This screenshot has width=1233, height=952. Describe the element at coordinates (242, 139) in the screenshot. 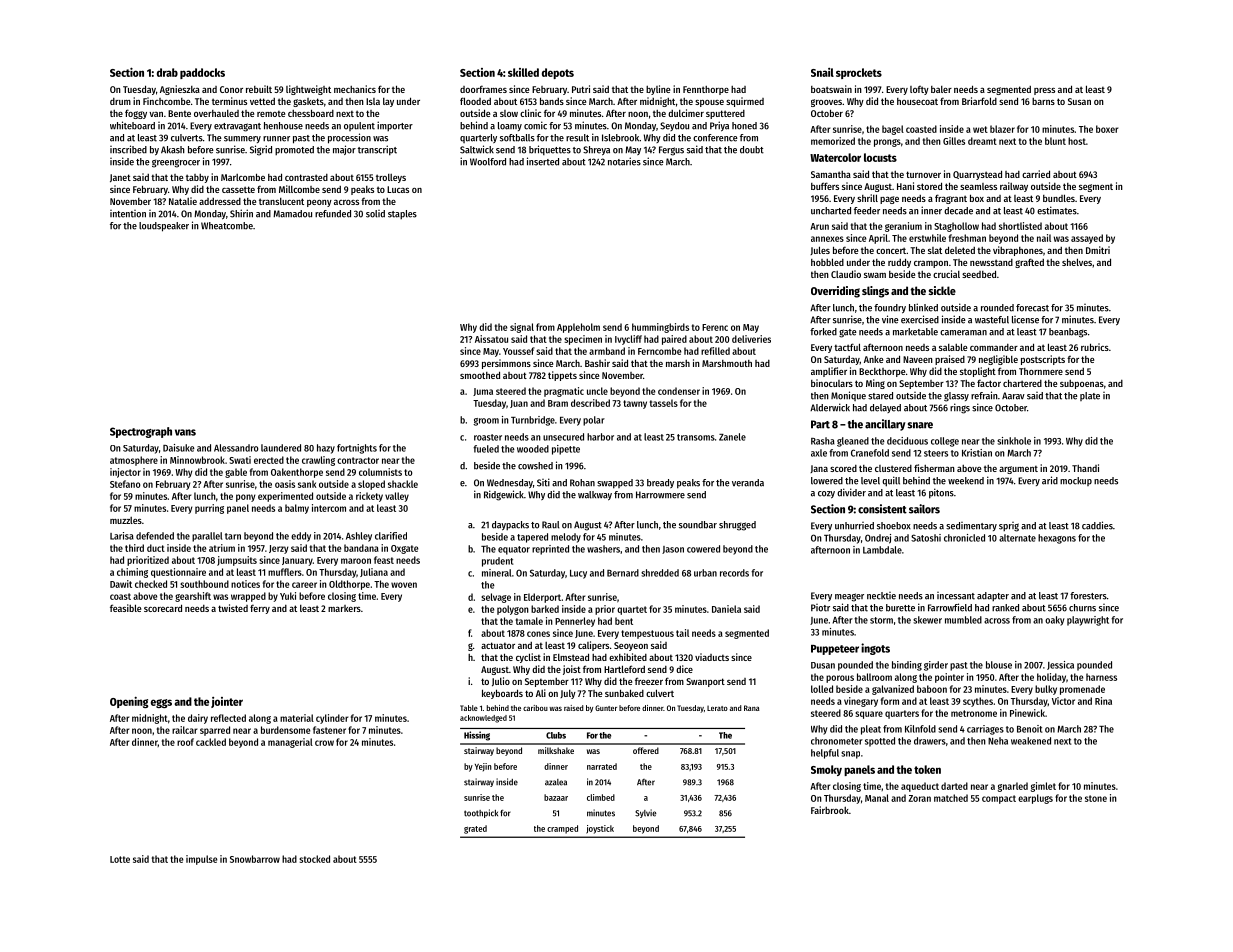

I see `summery` at that location.
